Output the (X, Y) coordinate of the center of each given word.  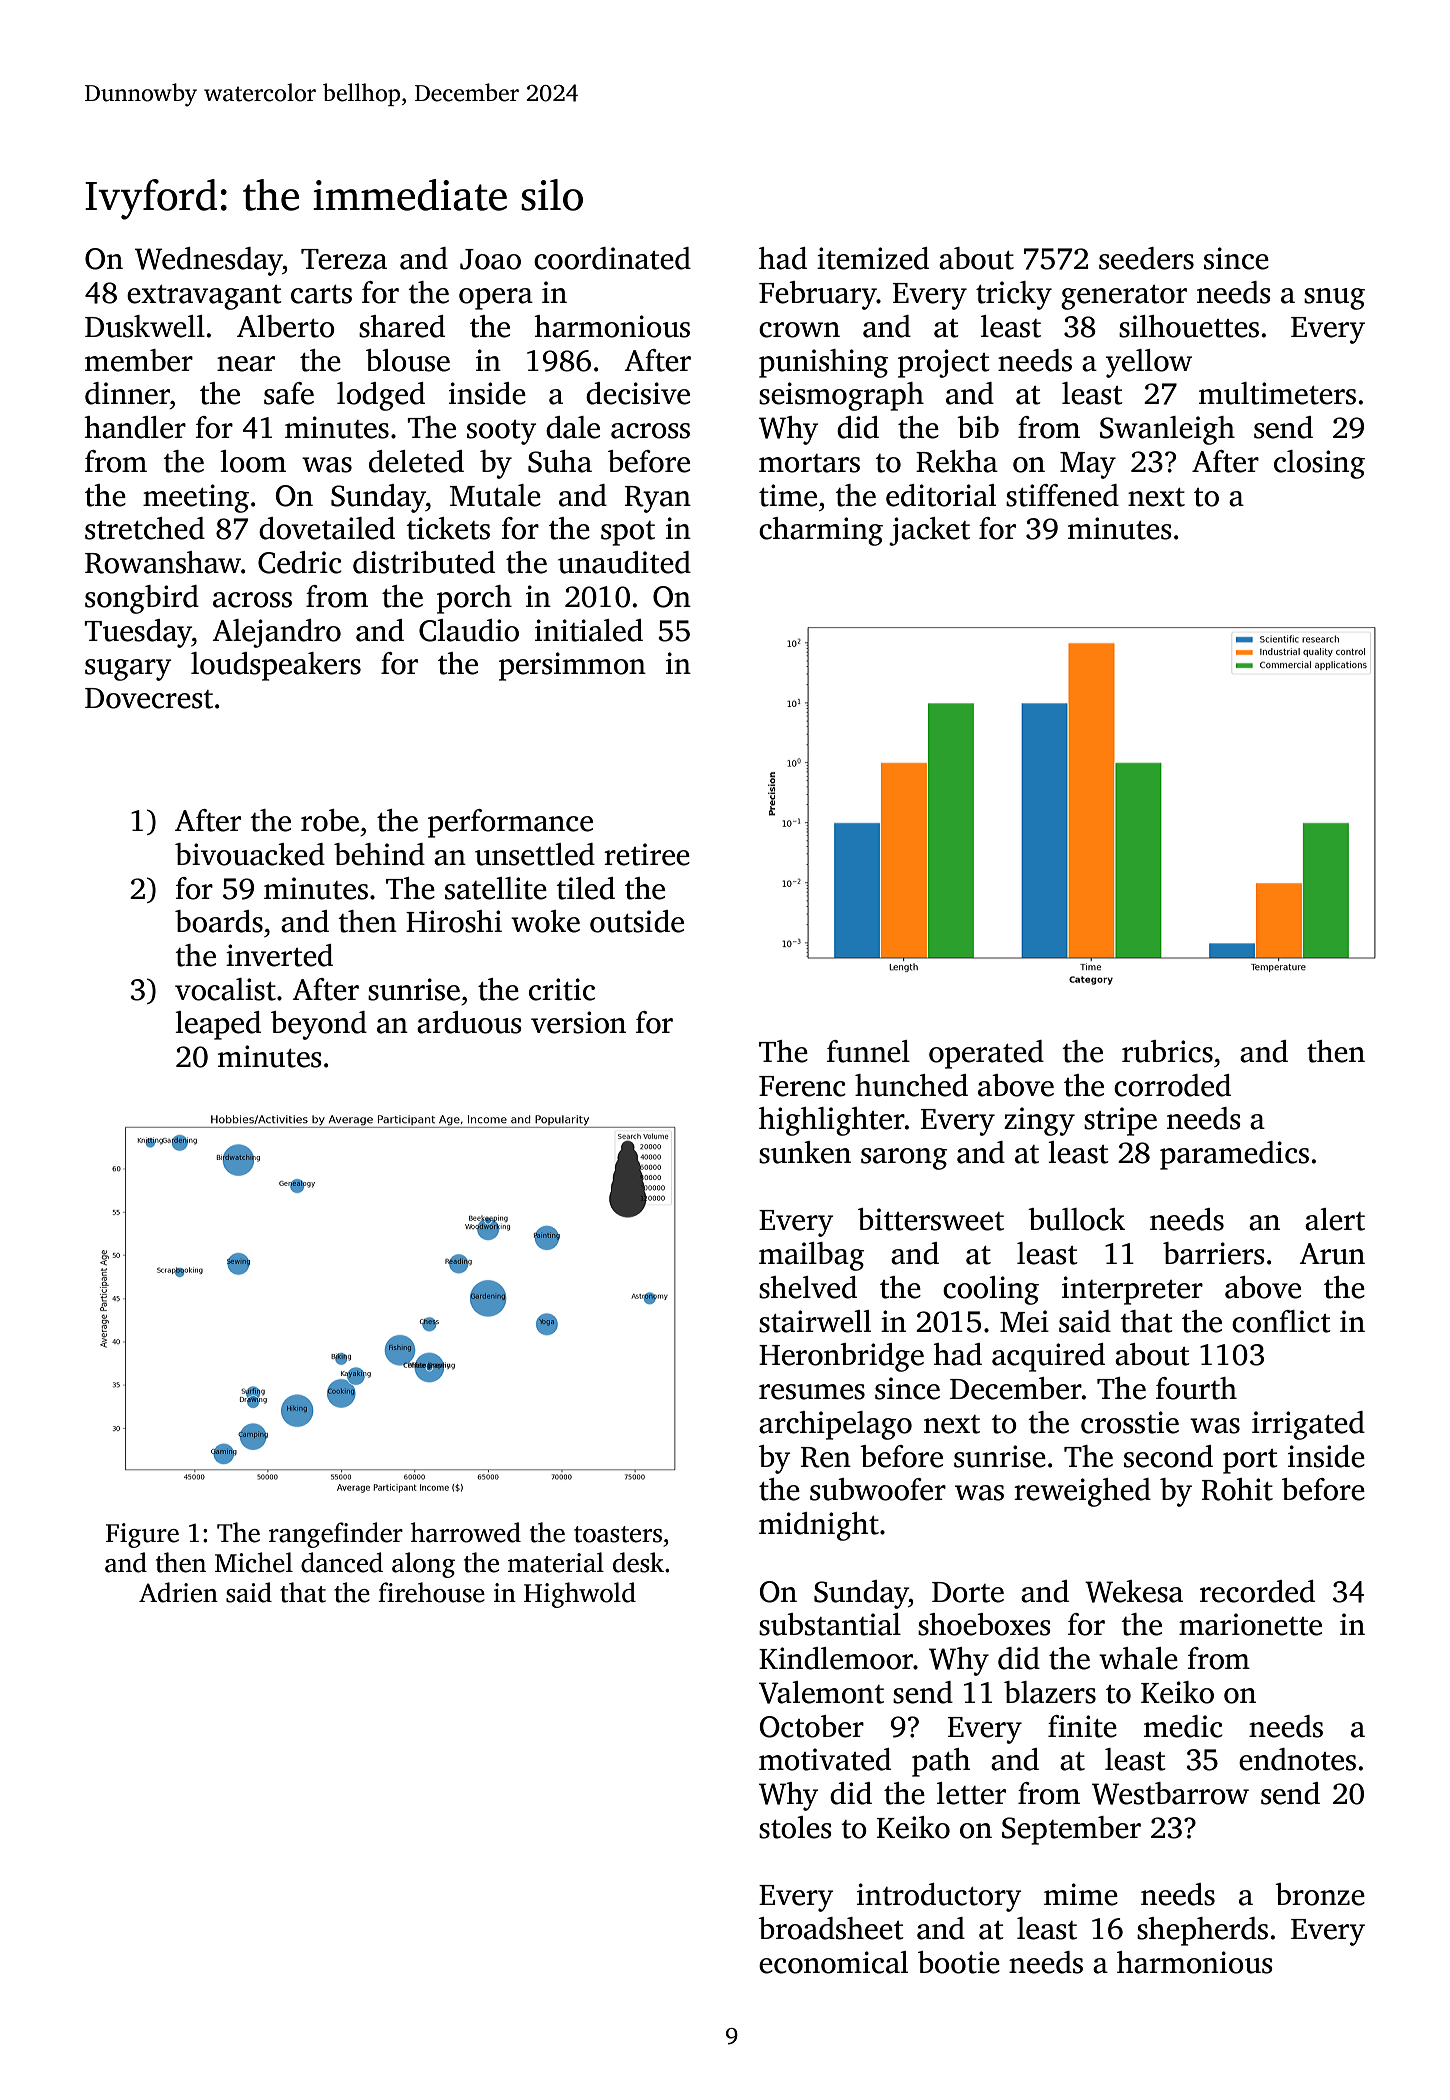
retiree (647, 854)
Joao (490, 259)
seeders (1146, 258)
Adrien (178, 1592)
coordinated (612, 258)
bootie (959, 1962)
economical (833, 1962)
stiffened (1062, 495)
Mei (1024, 1321)
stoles (795, 1827)
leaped (218, 1025)
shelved (808, 1287)
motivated (825, 1759)
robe (330, 820)
